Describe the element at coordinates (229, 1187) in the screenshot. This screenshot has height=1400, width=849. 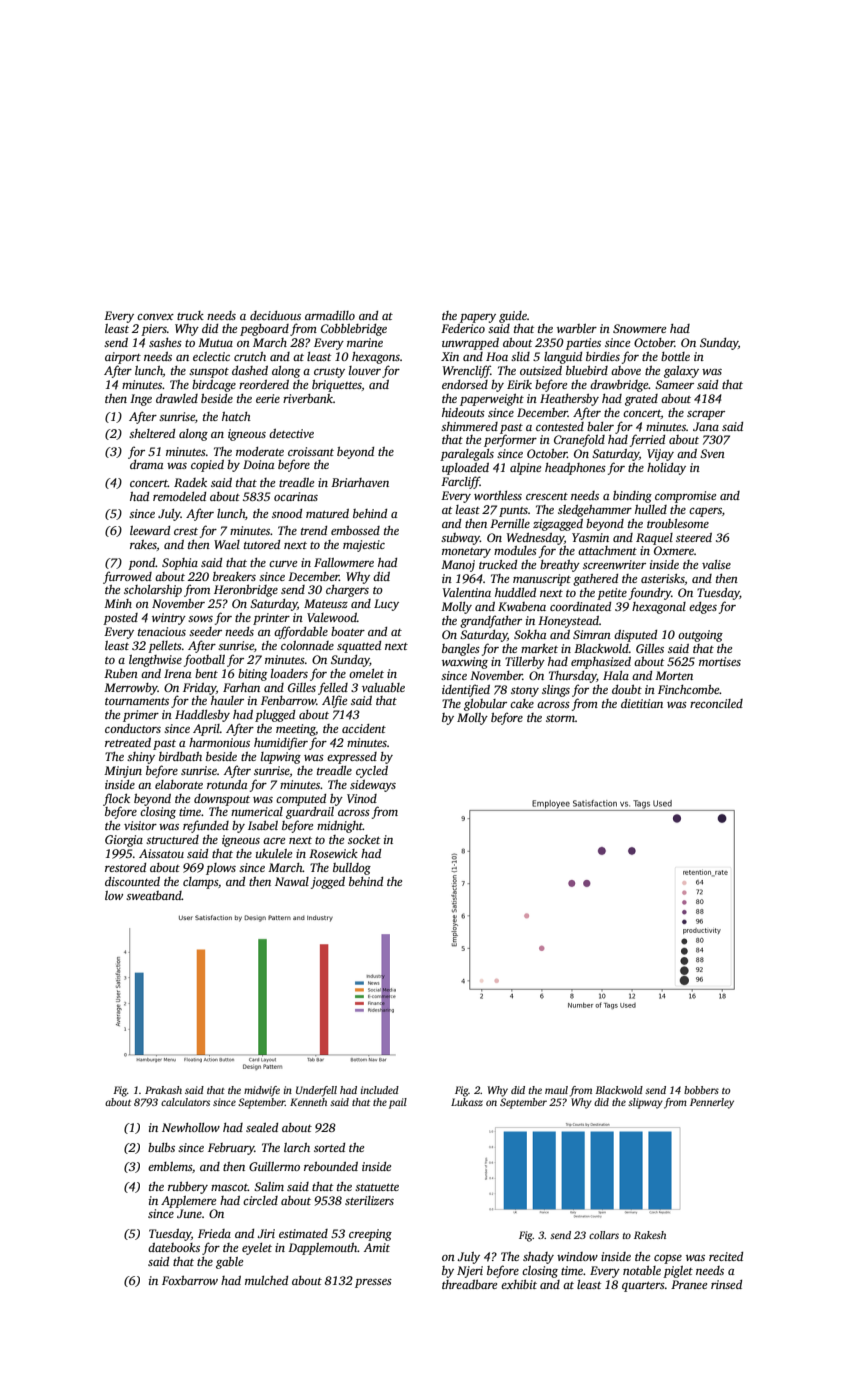
I see `mascot` at that location.
